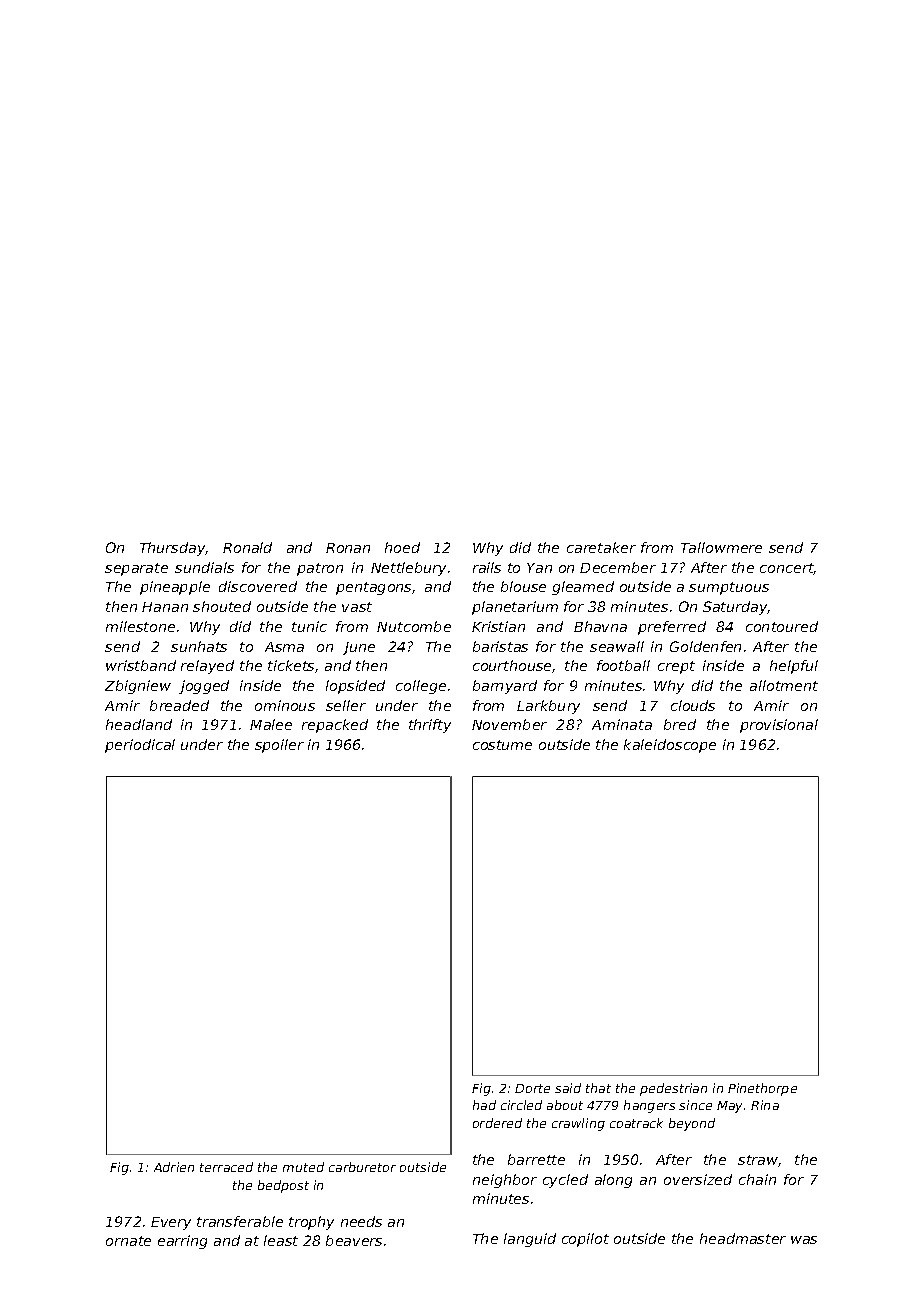 The height and width of the page is (1308, 924). What do you see at coordinates (762, 1089) in the page?
I see `Pinethorpe` at bounding box center [762, 1089].
